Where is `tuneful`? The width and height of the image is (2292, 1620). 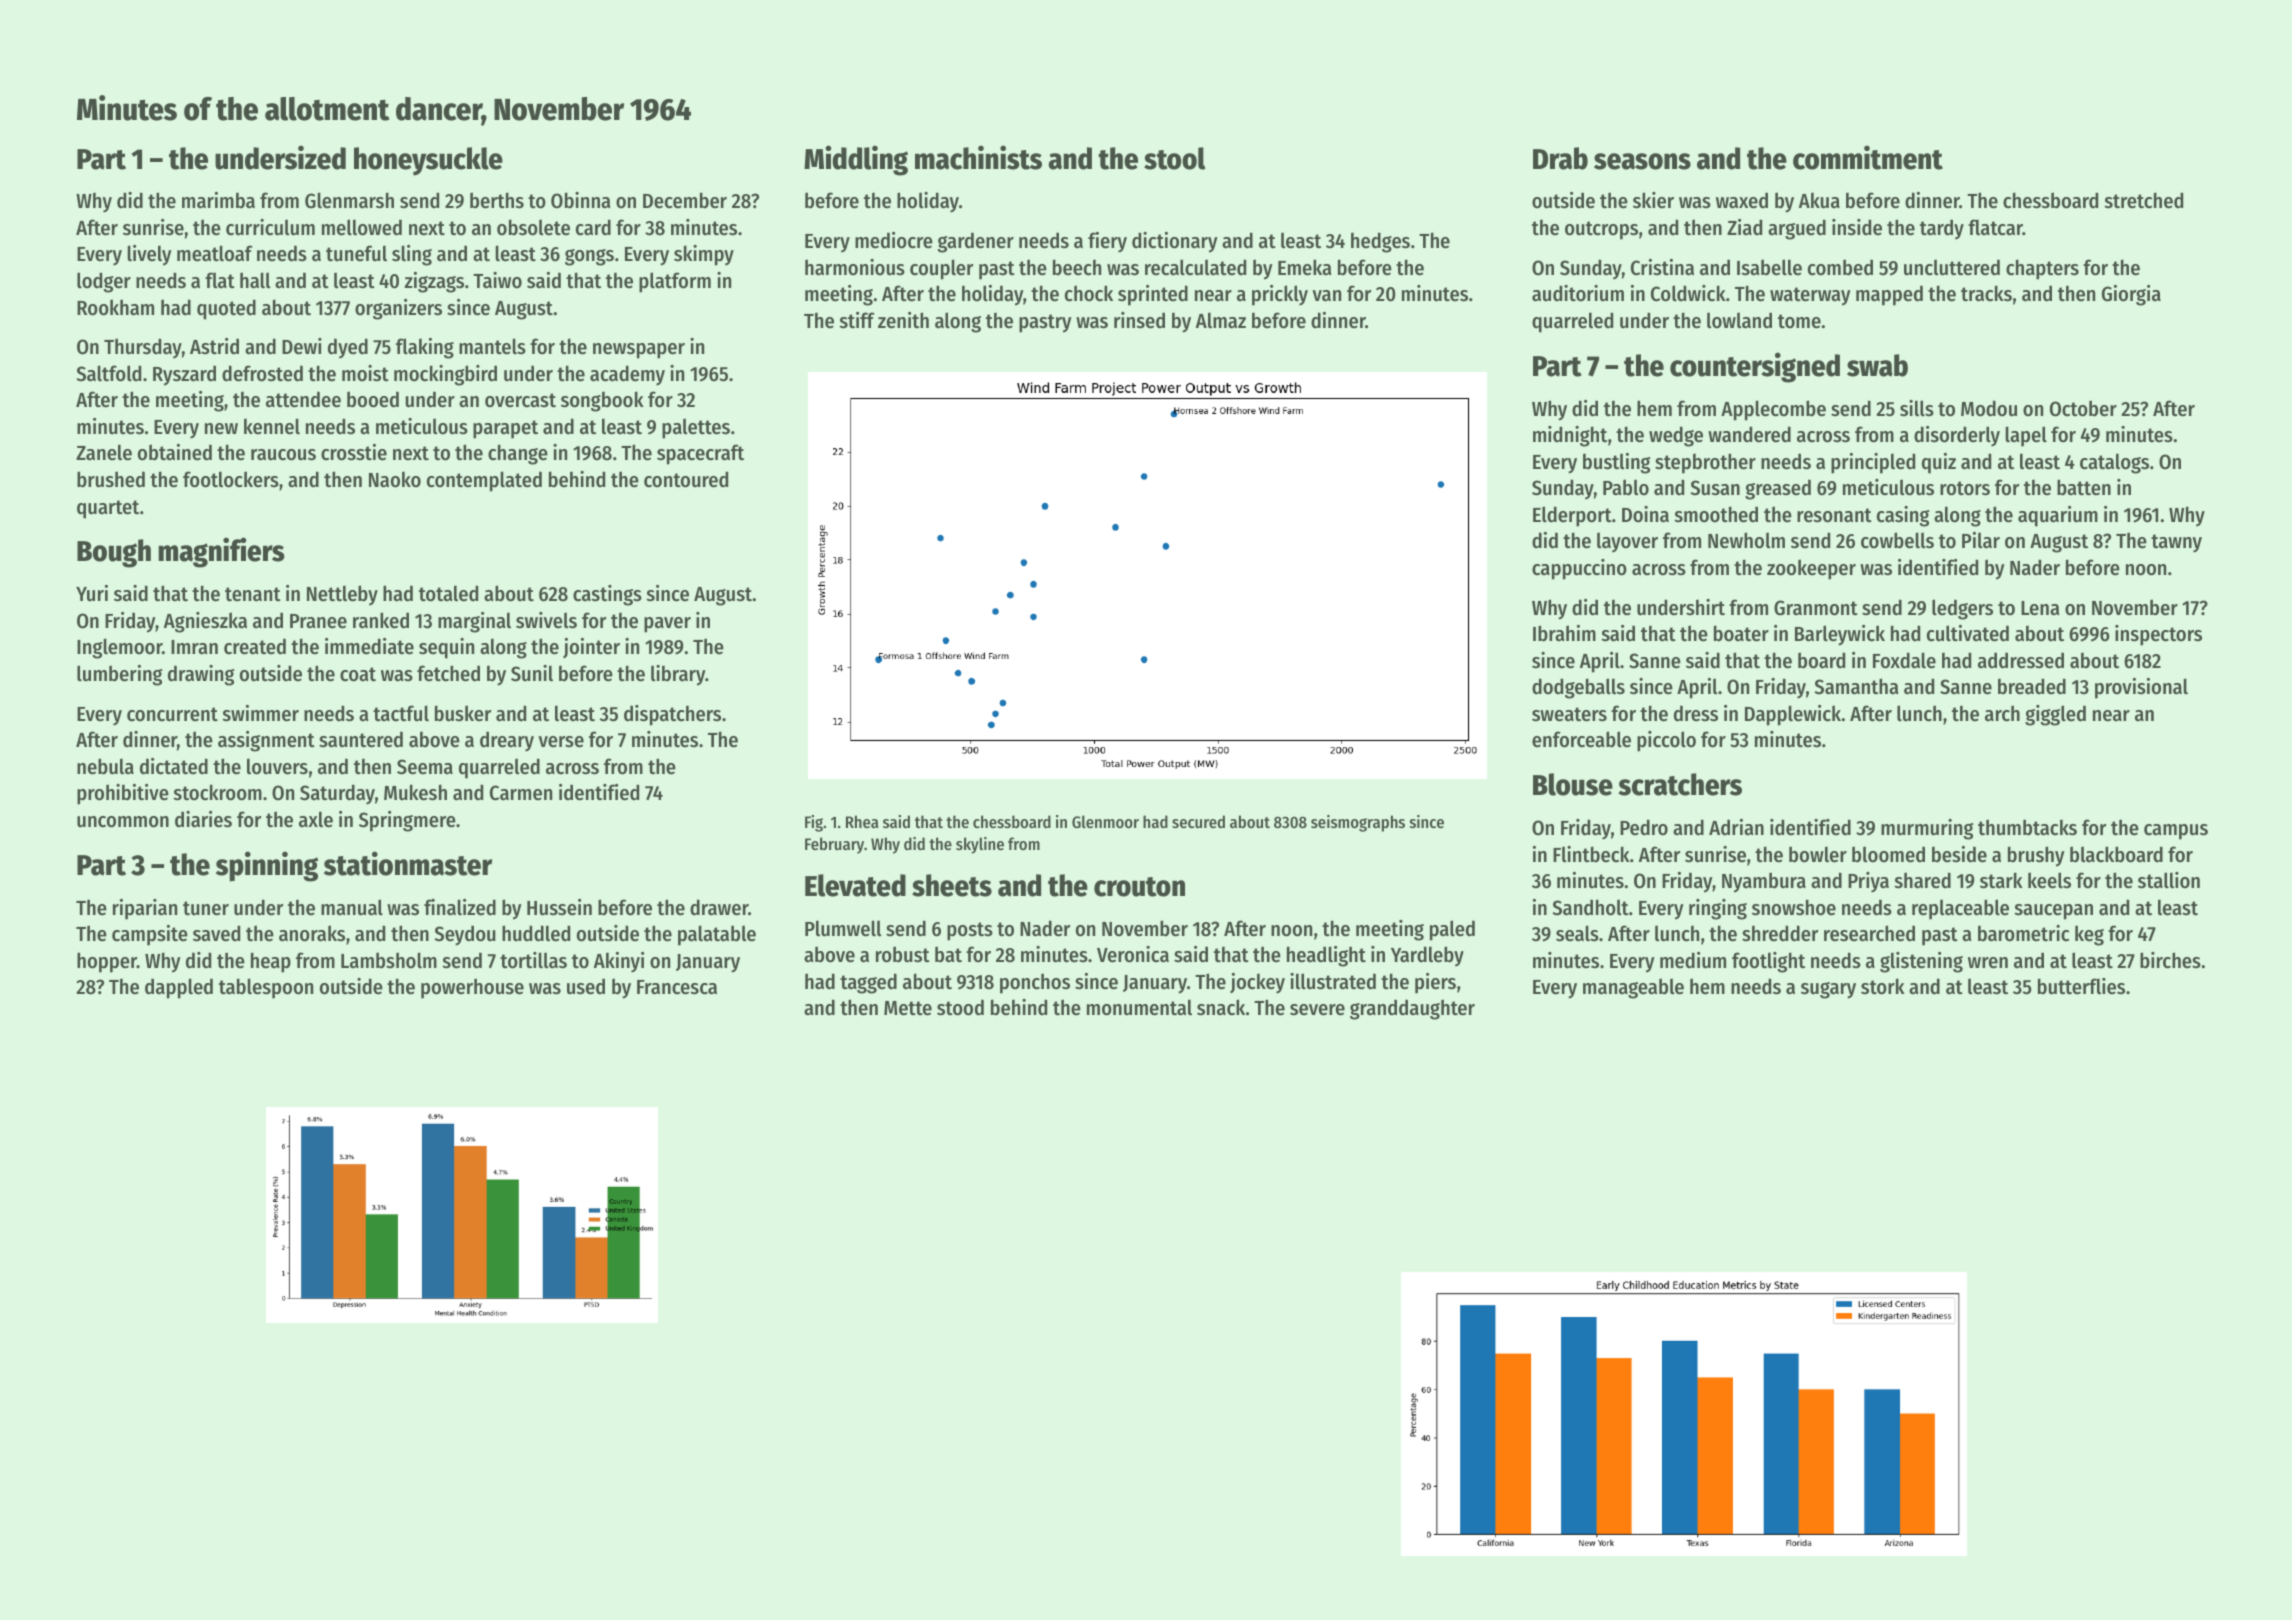
tuneful is located at coordinates (356, 253).
